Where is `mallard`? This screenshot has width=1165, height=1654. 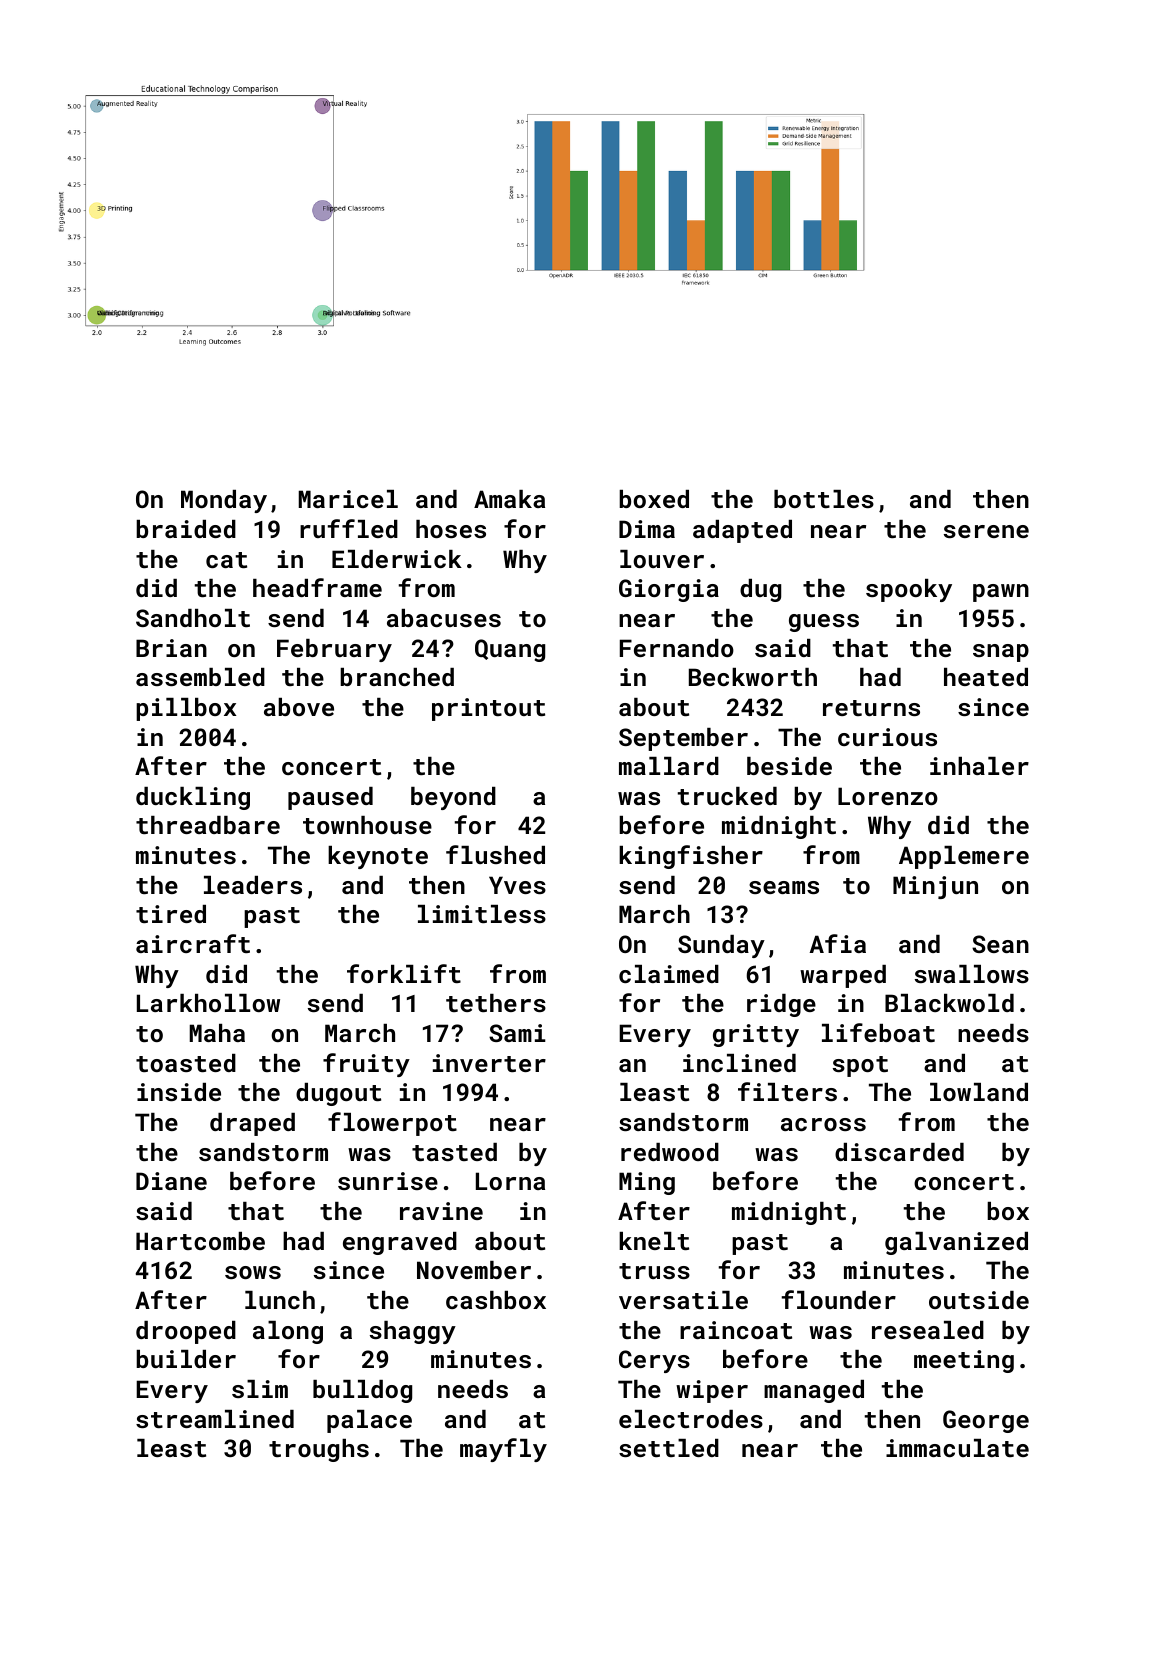
mallard is located at coordinates (669, 766).
